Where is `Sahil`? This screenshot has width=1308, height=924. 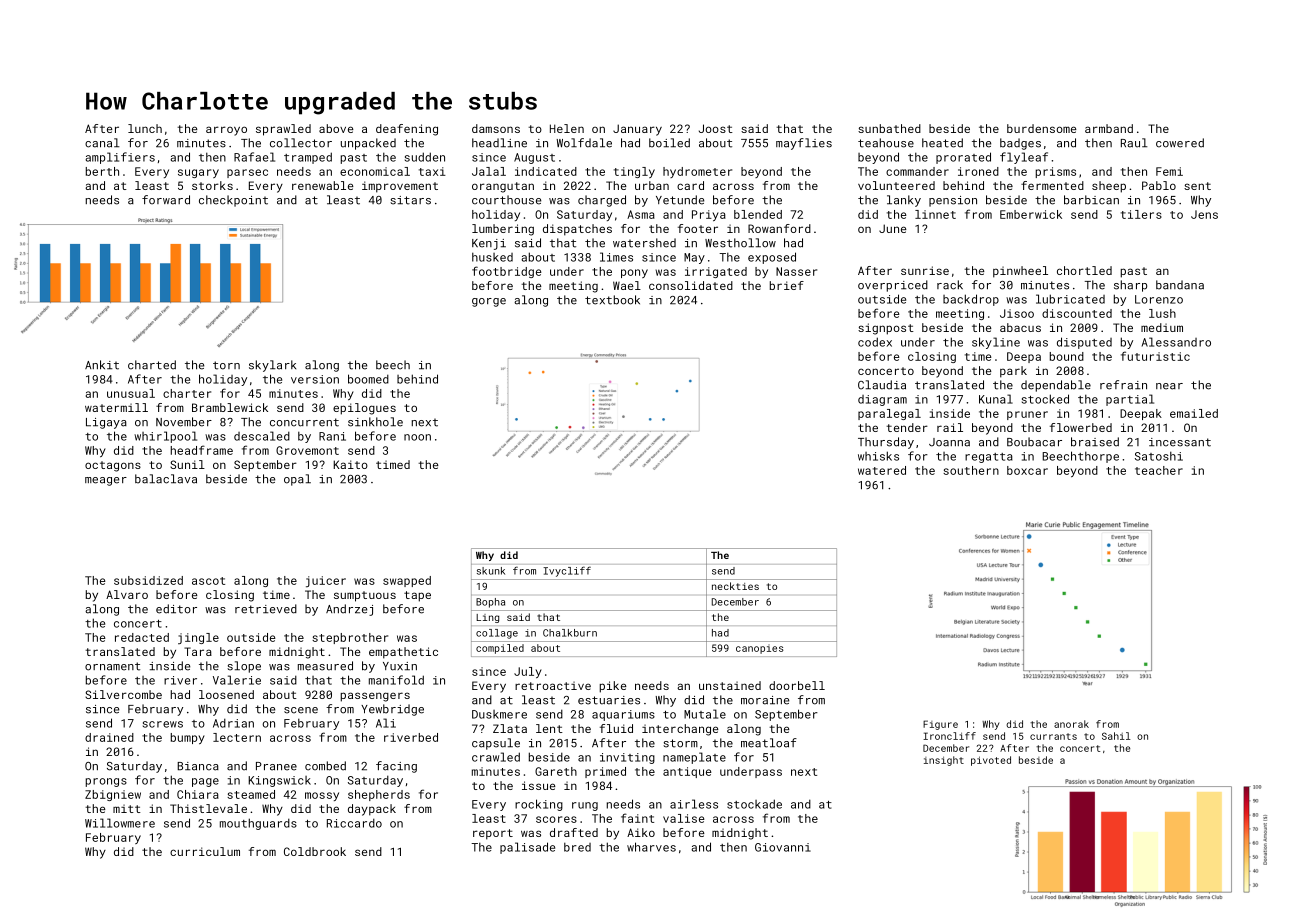 Sahil is located at coordinates (1116, 736).
